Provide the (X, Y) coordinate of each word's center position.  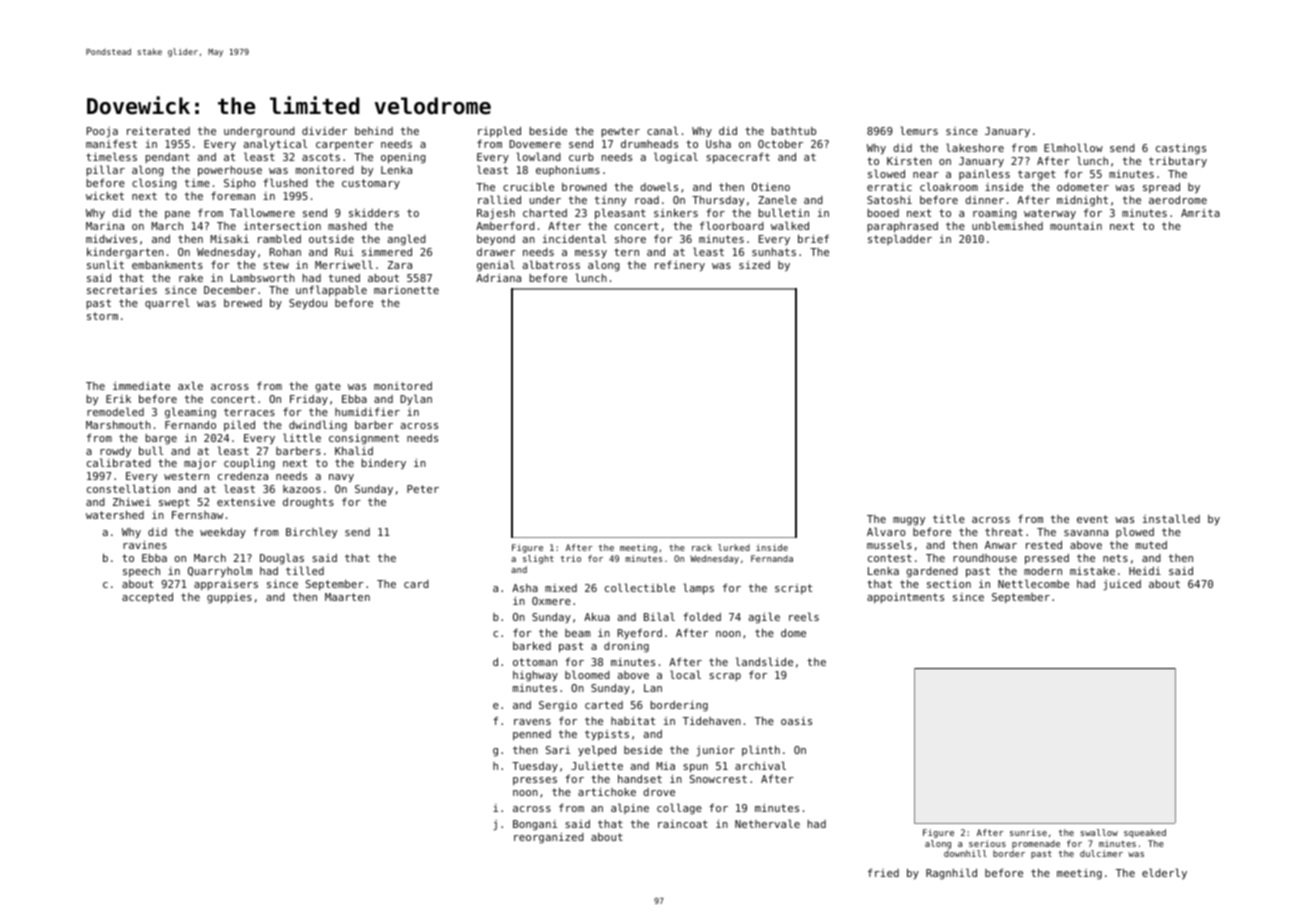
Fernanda (772, 558)
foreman (233, 196)
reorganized (549, 838)
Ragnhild (951, 874)
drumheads (649, 144)
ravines (145, 545)
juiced (1122, 585)
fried (883, 873)
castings (1181, 149)
